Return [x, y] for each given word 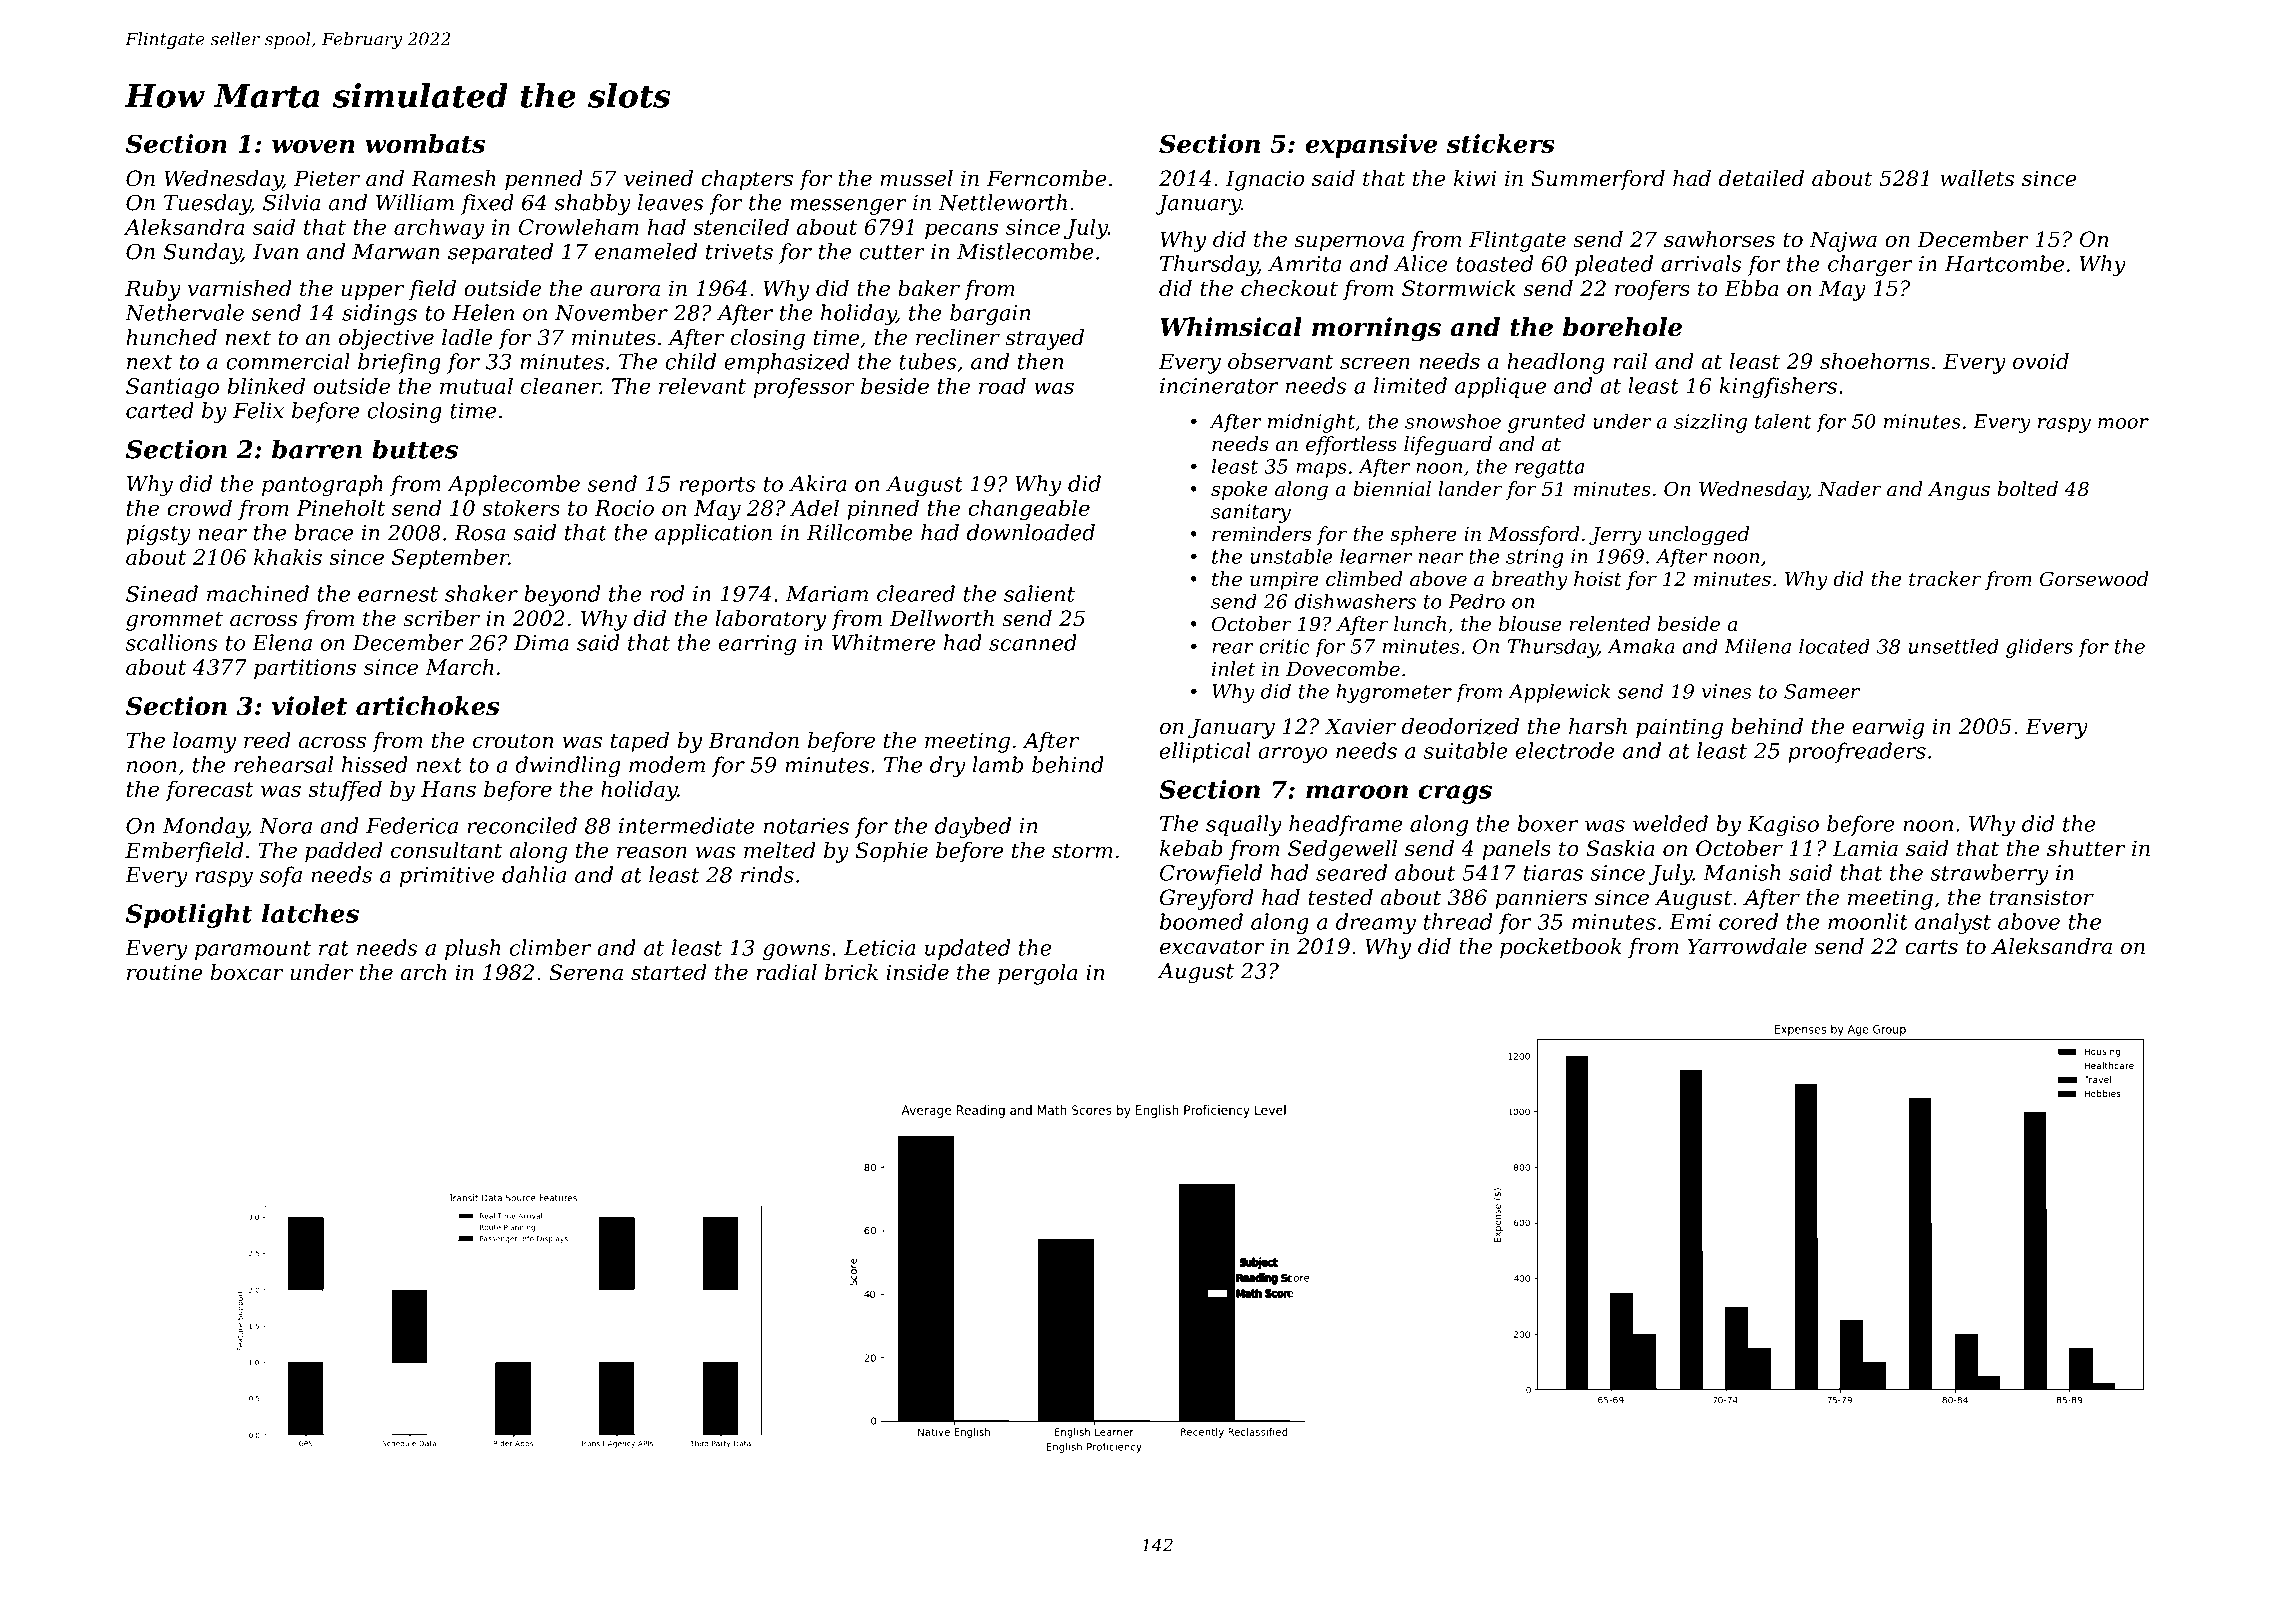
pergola [1038, 974]
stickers [1501, 143]
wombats [425, 143]
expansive [1371, 146]
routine [165, 972]
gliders [2039, 648]
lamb [998, 764]
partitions [305, 669]
